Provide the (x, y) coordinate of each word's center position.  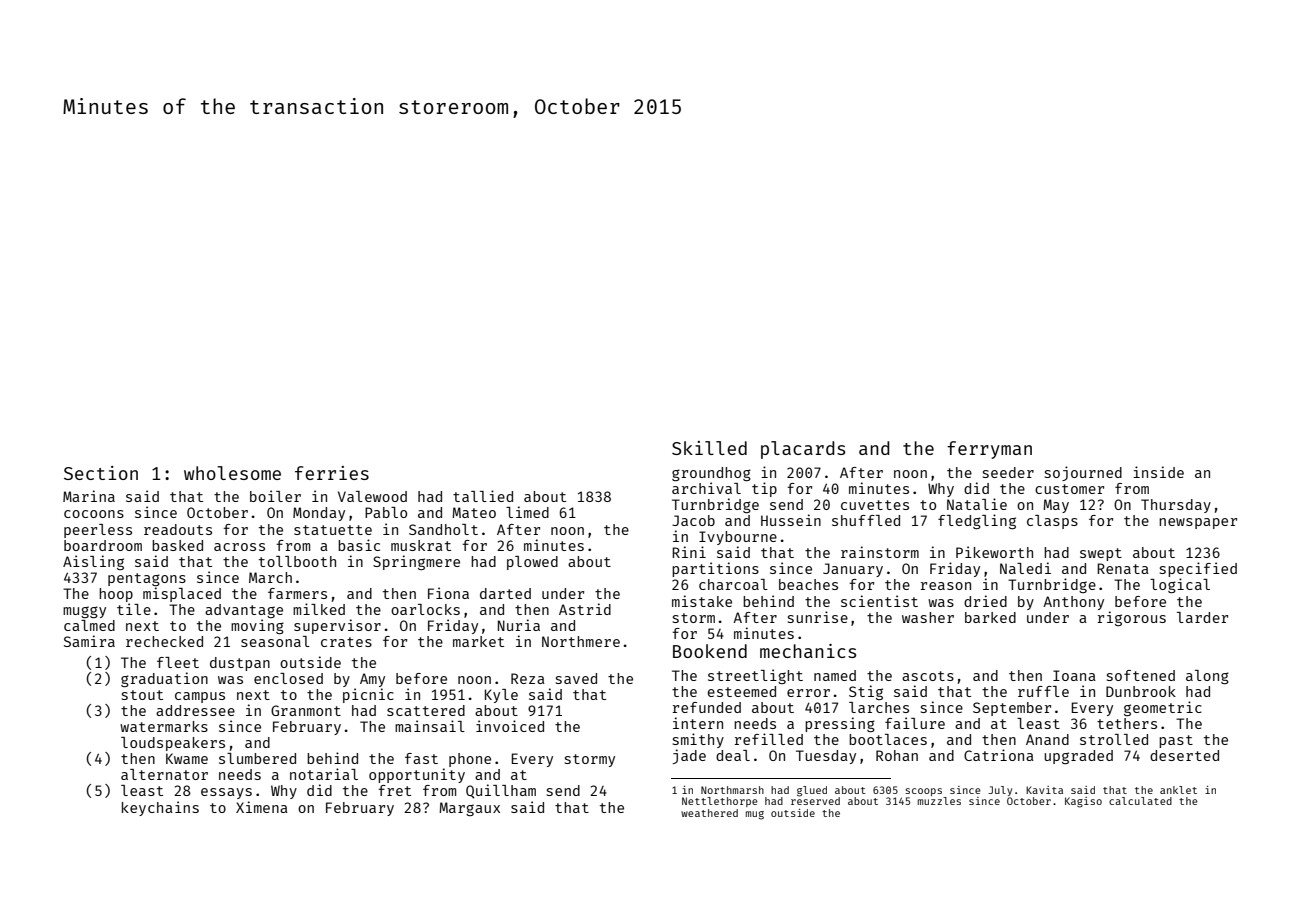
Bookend (710, 651)
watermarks (164, 726)
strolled (1114, 739)
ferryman (989, 450)
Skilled (709, 448)
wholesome (232, 473)
